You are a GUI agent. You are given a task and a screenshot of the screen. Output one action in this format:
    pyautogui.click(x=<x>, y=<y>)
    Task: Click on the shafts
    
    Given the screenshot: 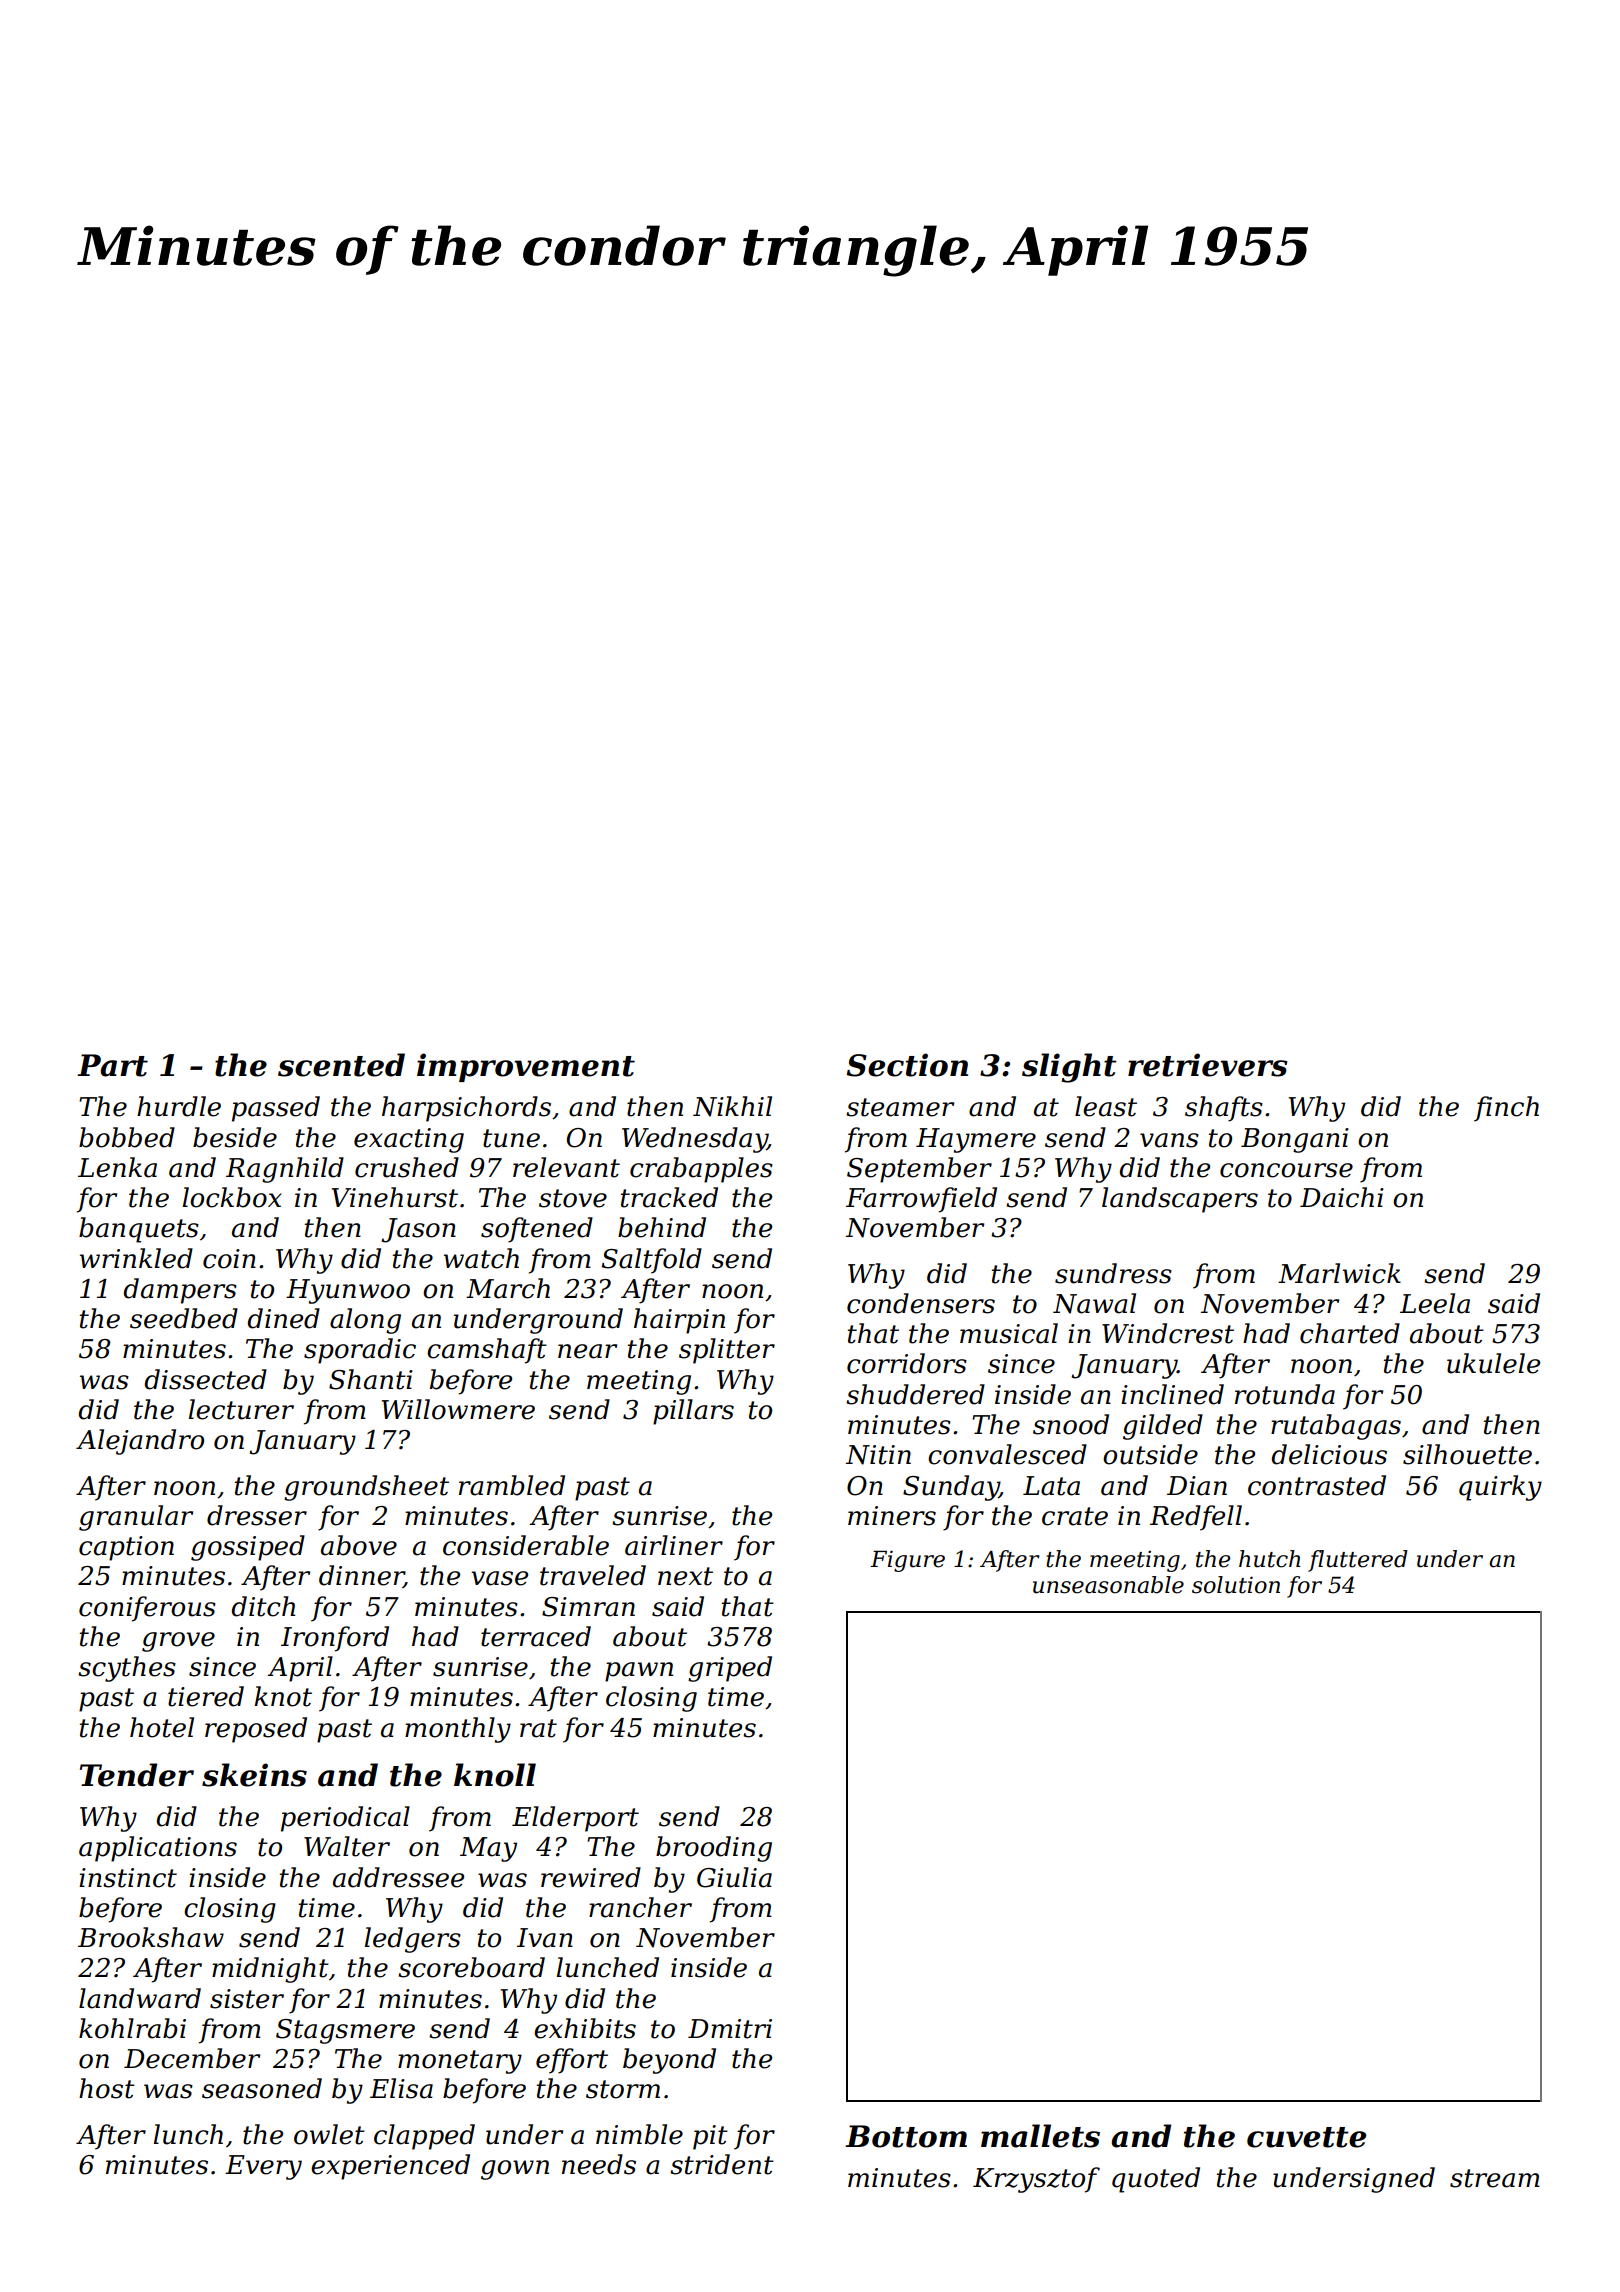 What is the action you would take?
    pyautogui.click(x=1224, y=1109)
